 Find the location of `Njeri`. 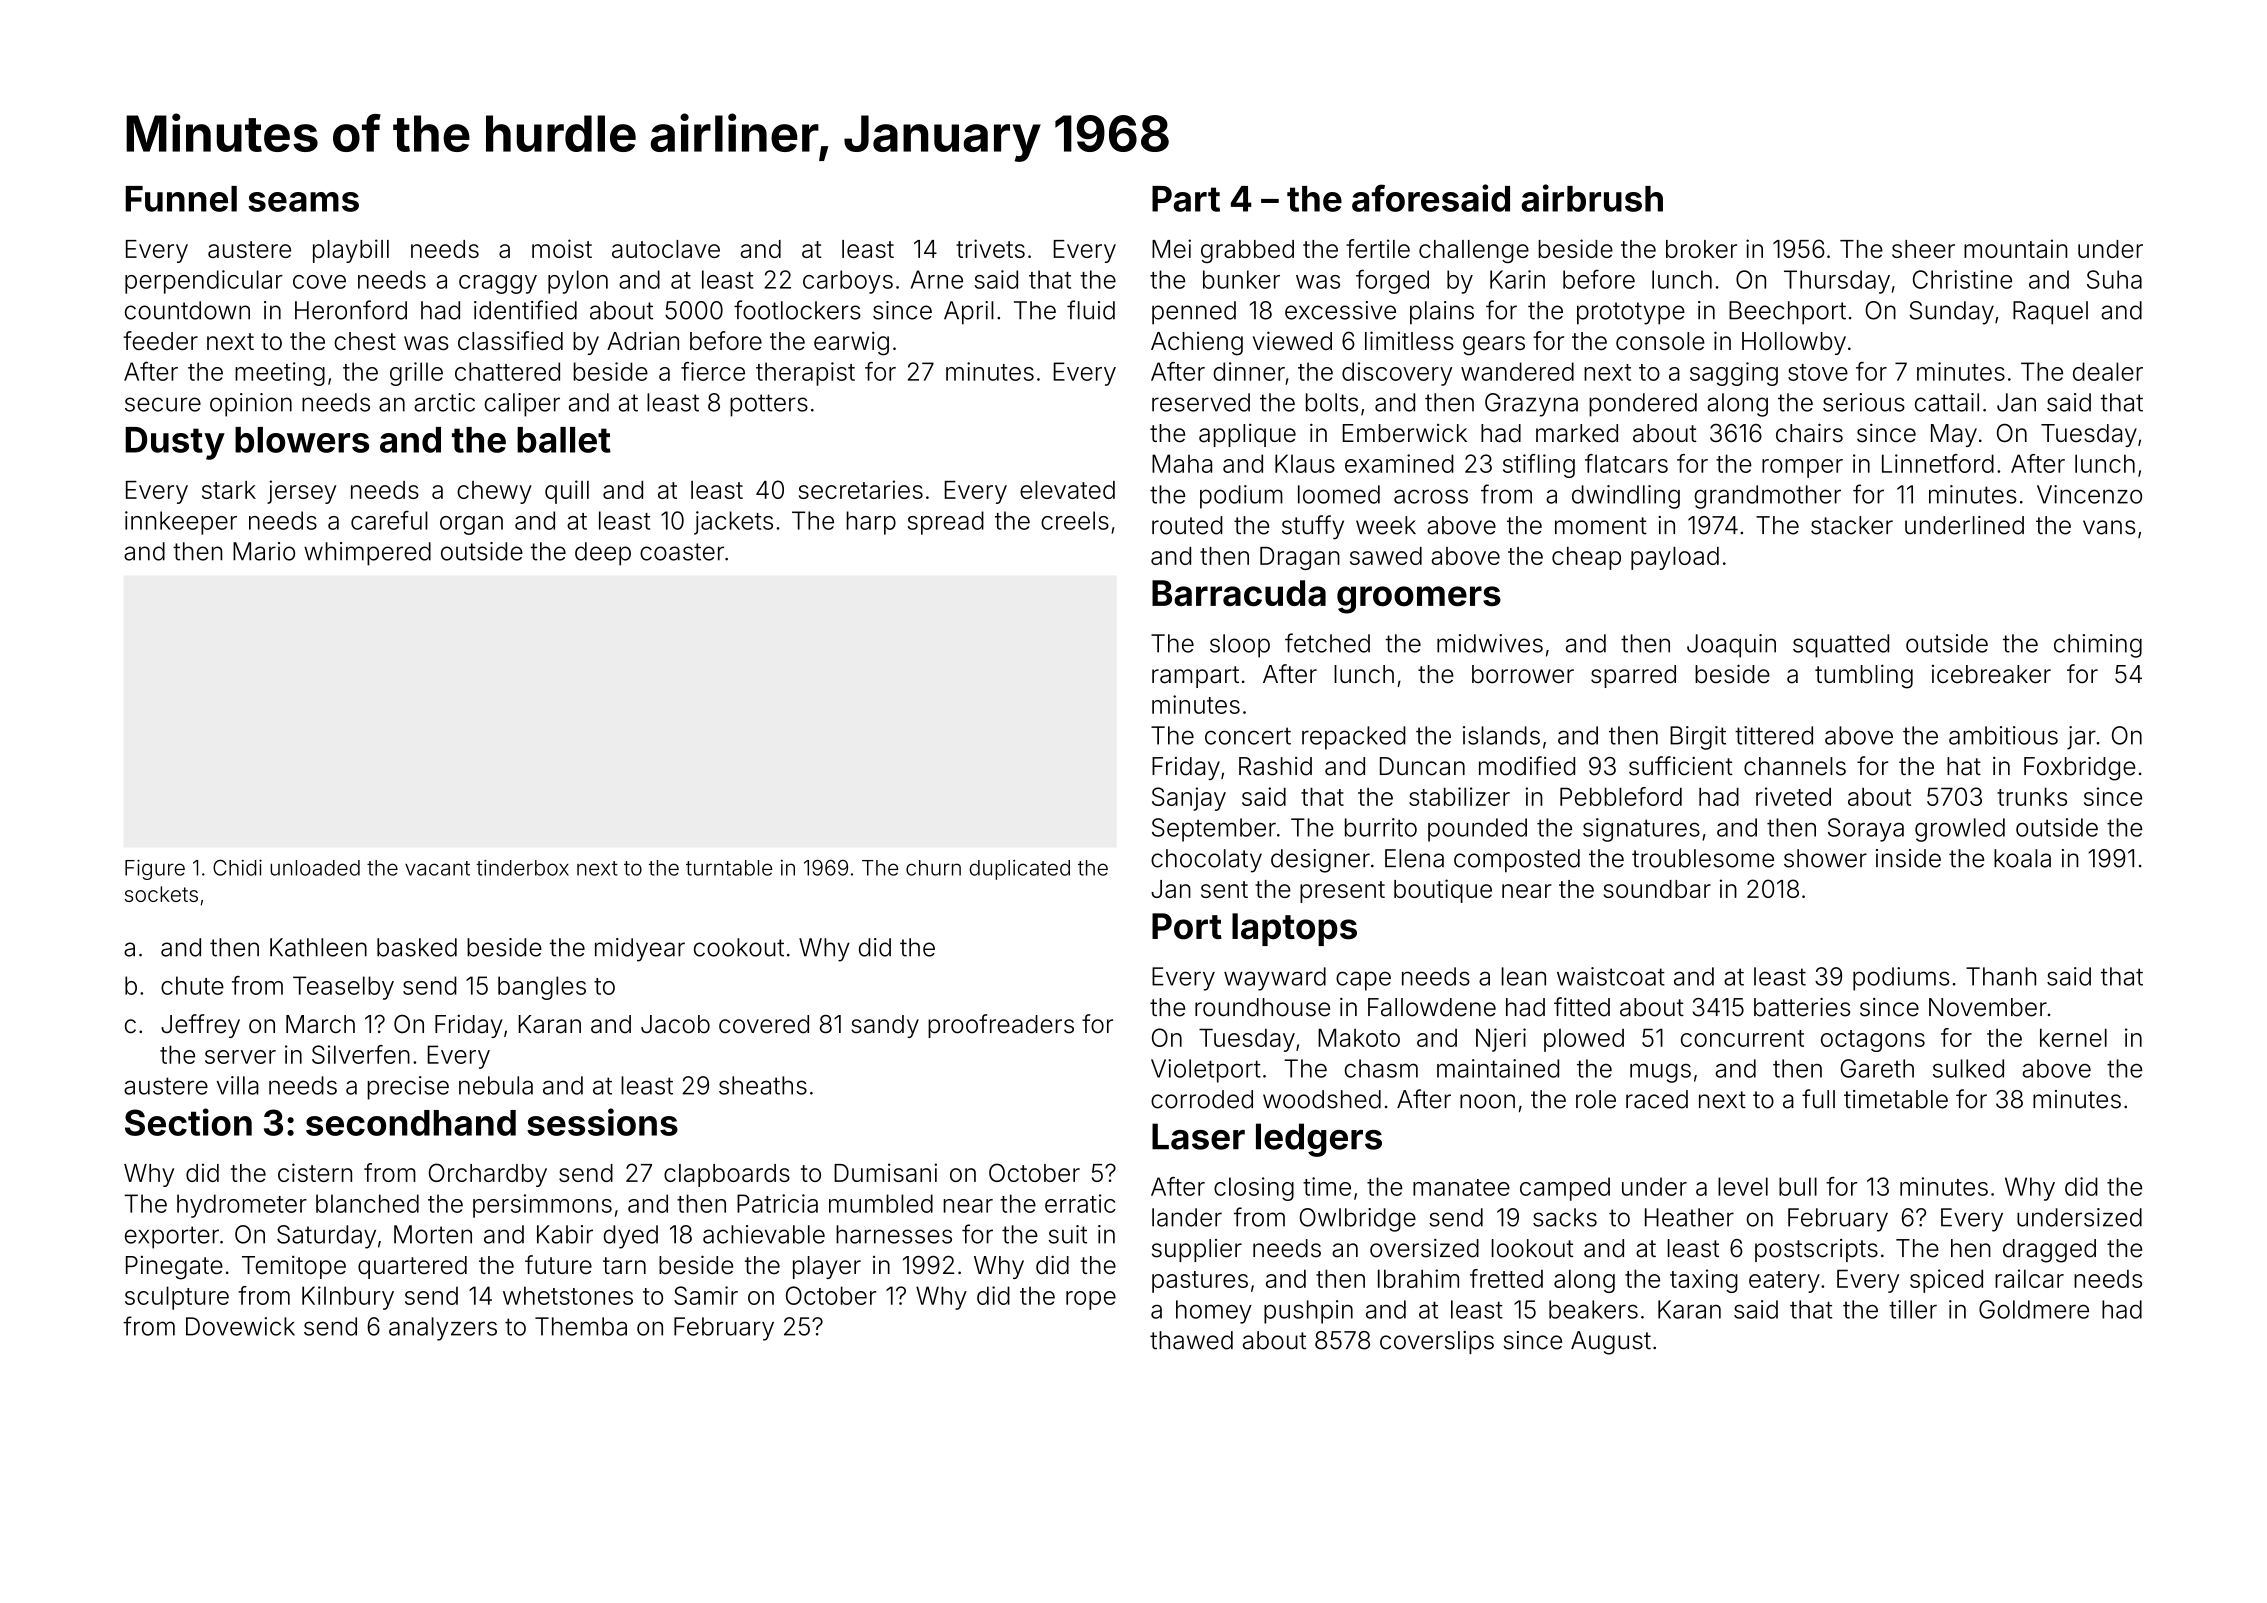

Njeri is located at coordinates (1501, 1040).
